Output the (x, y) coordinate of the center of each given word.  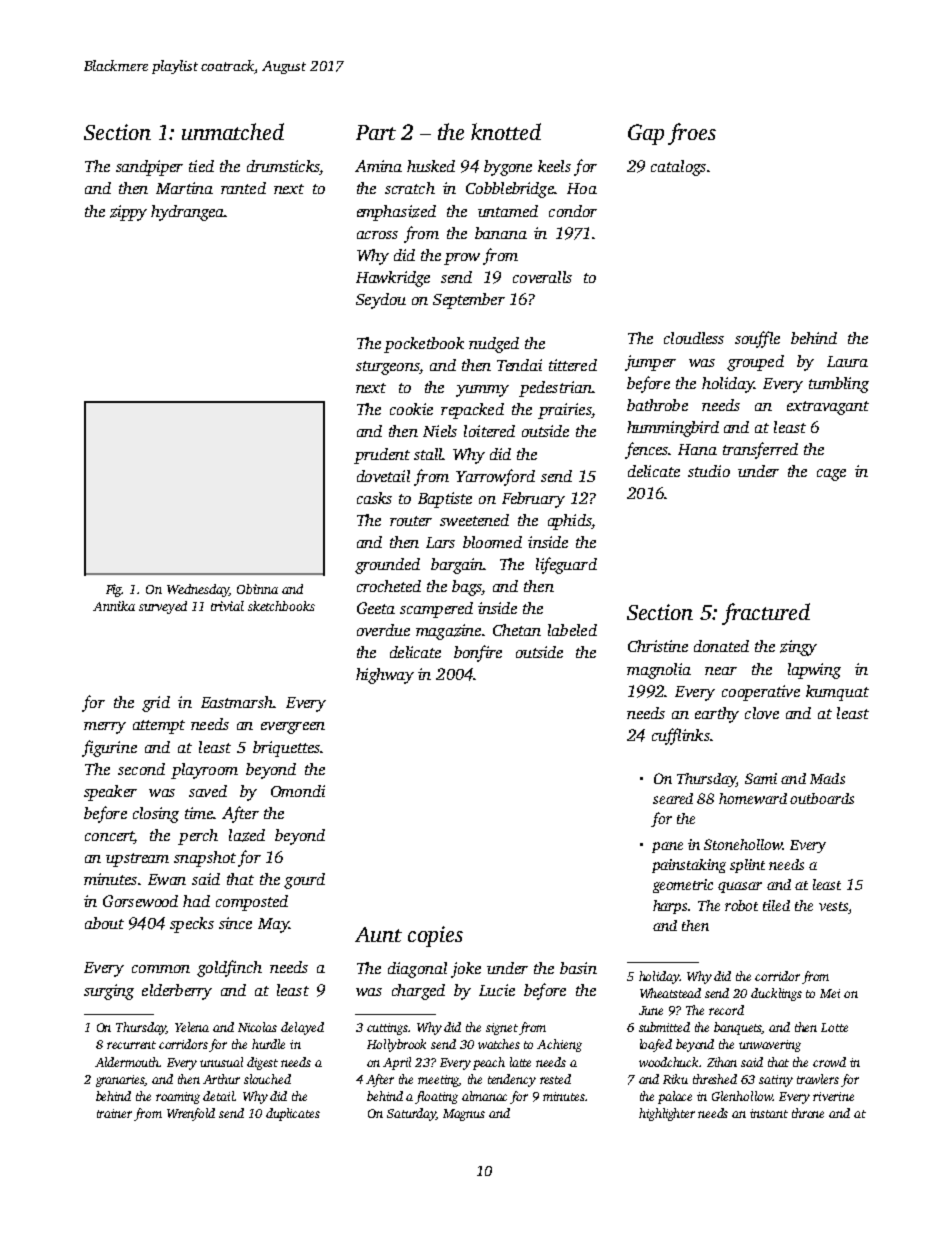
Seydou (381, 301)
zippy (128, 213)
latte (520, 1062)
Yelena (192, 1027)
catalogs (678, 168)
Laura (847, 361)
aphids (569, 522)
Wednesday (198, 590)
